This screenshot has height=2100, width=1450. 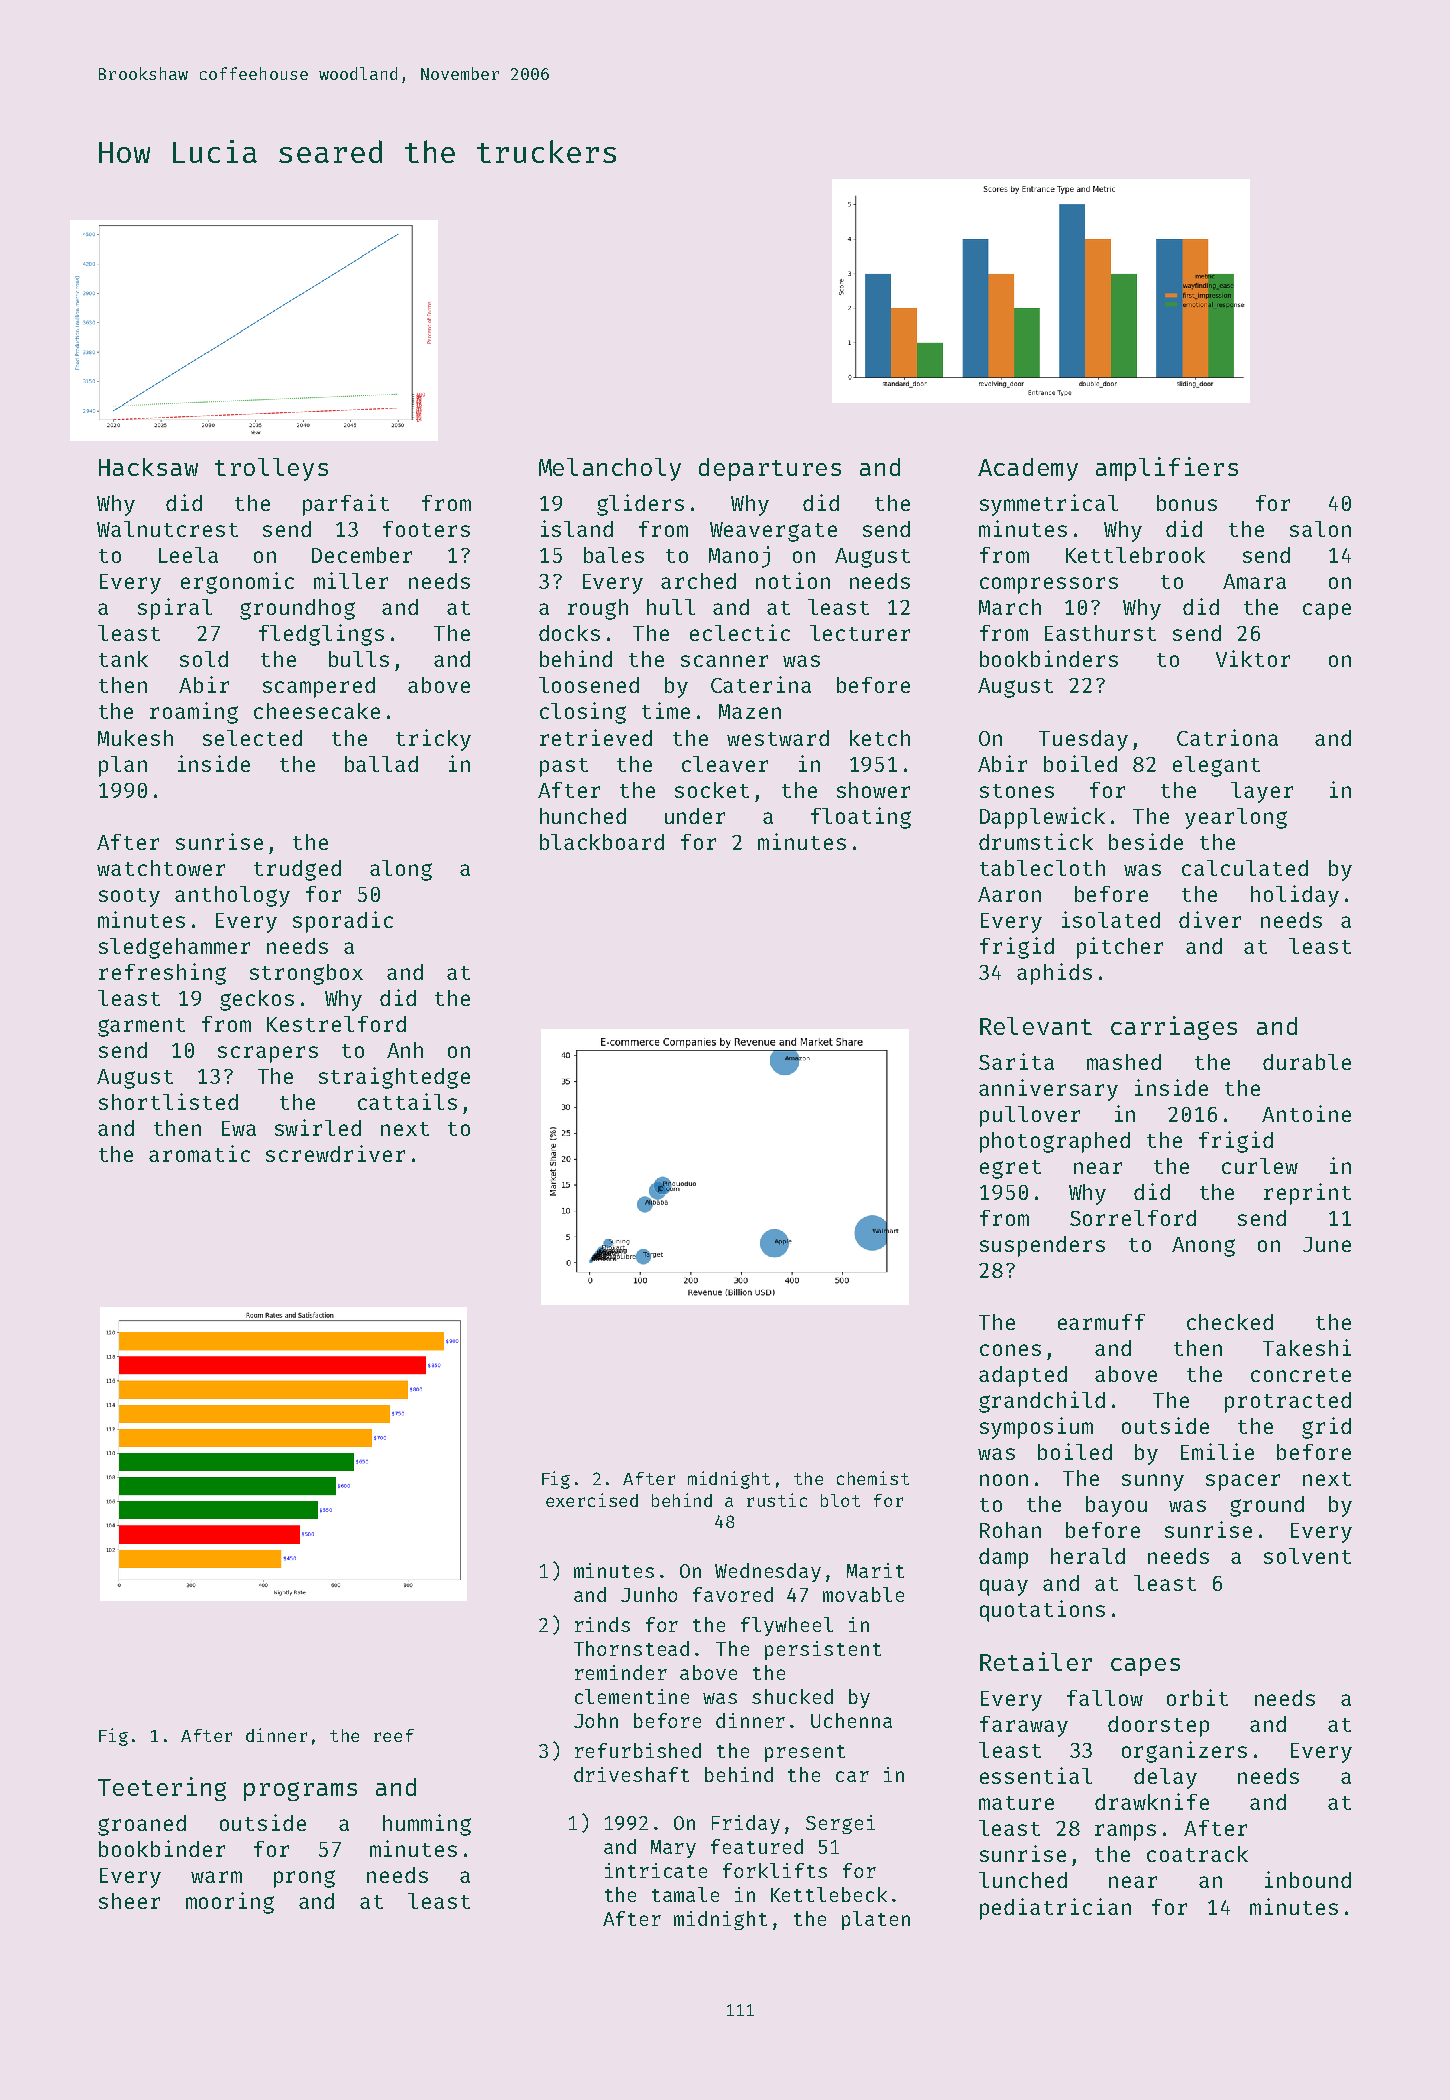 I want to click on Weavergate, so click(x=773, y=532).
